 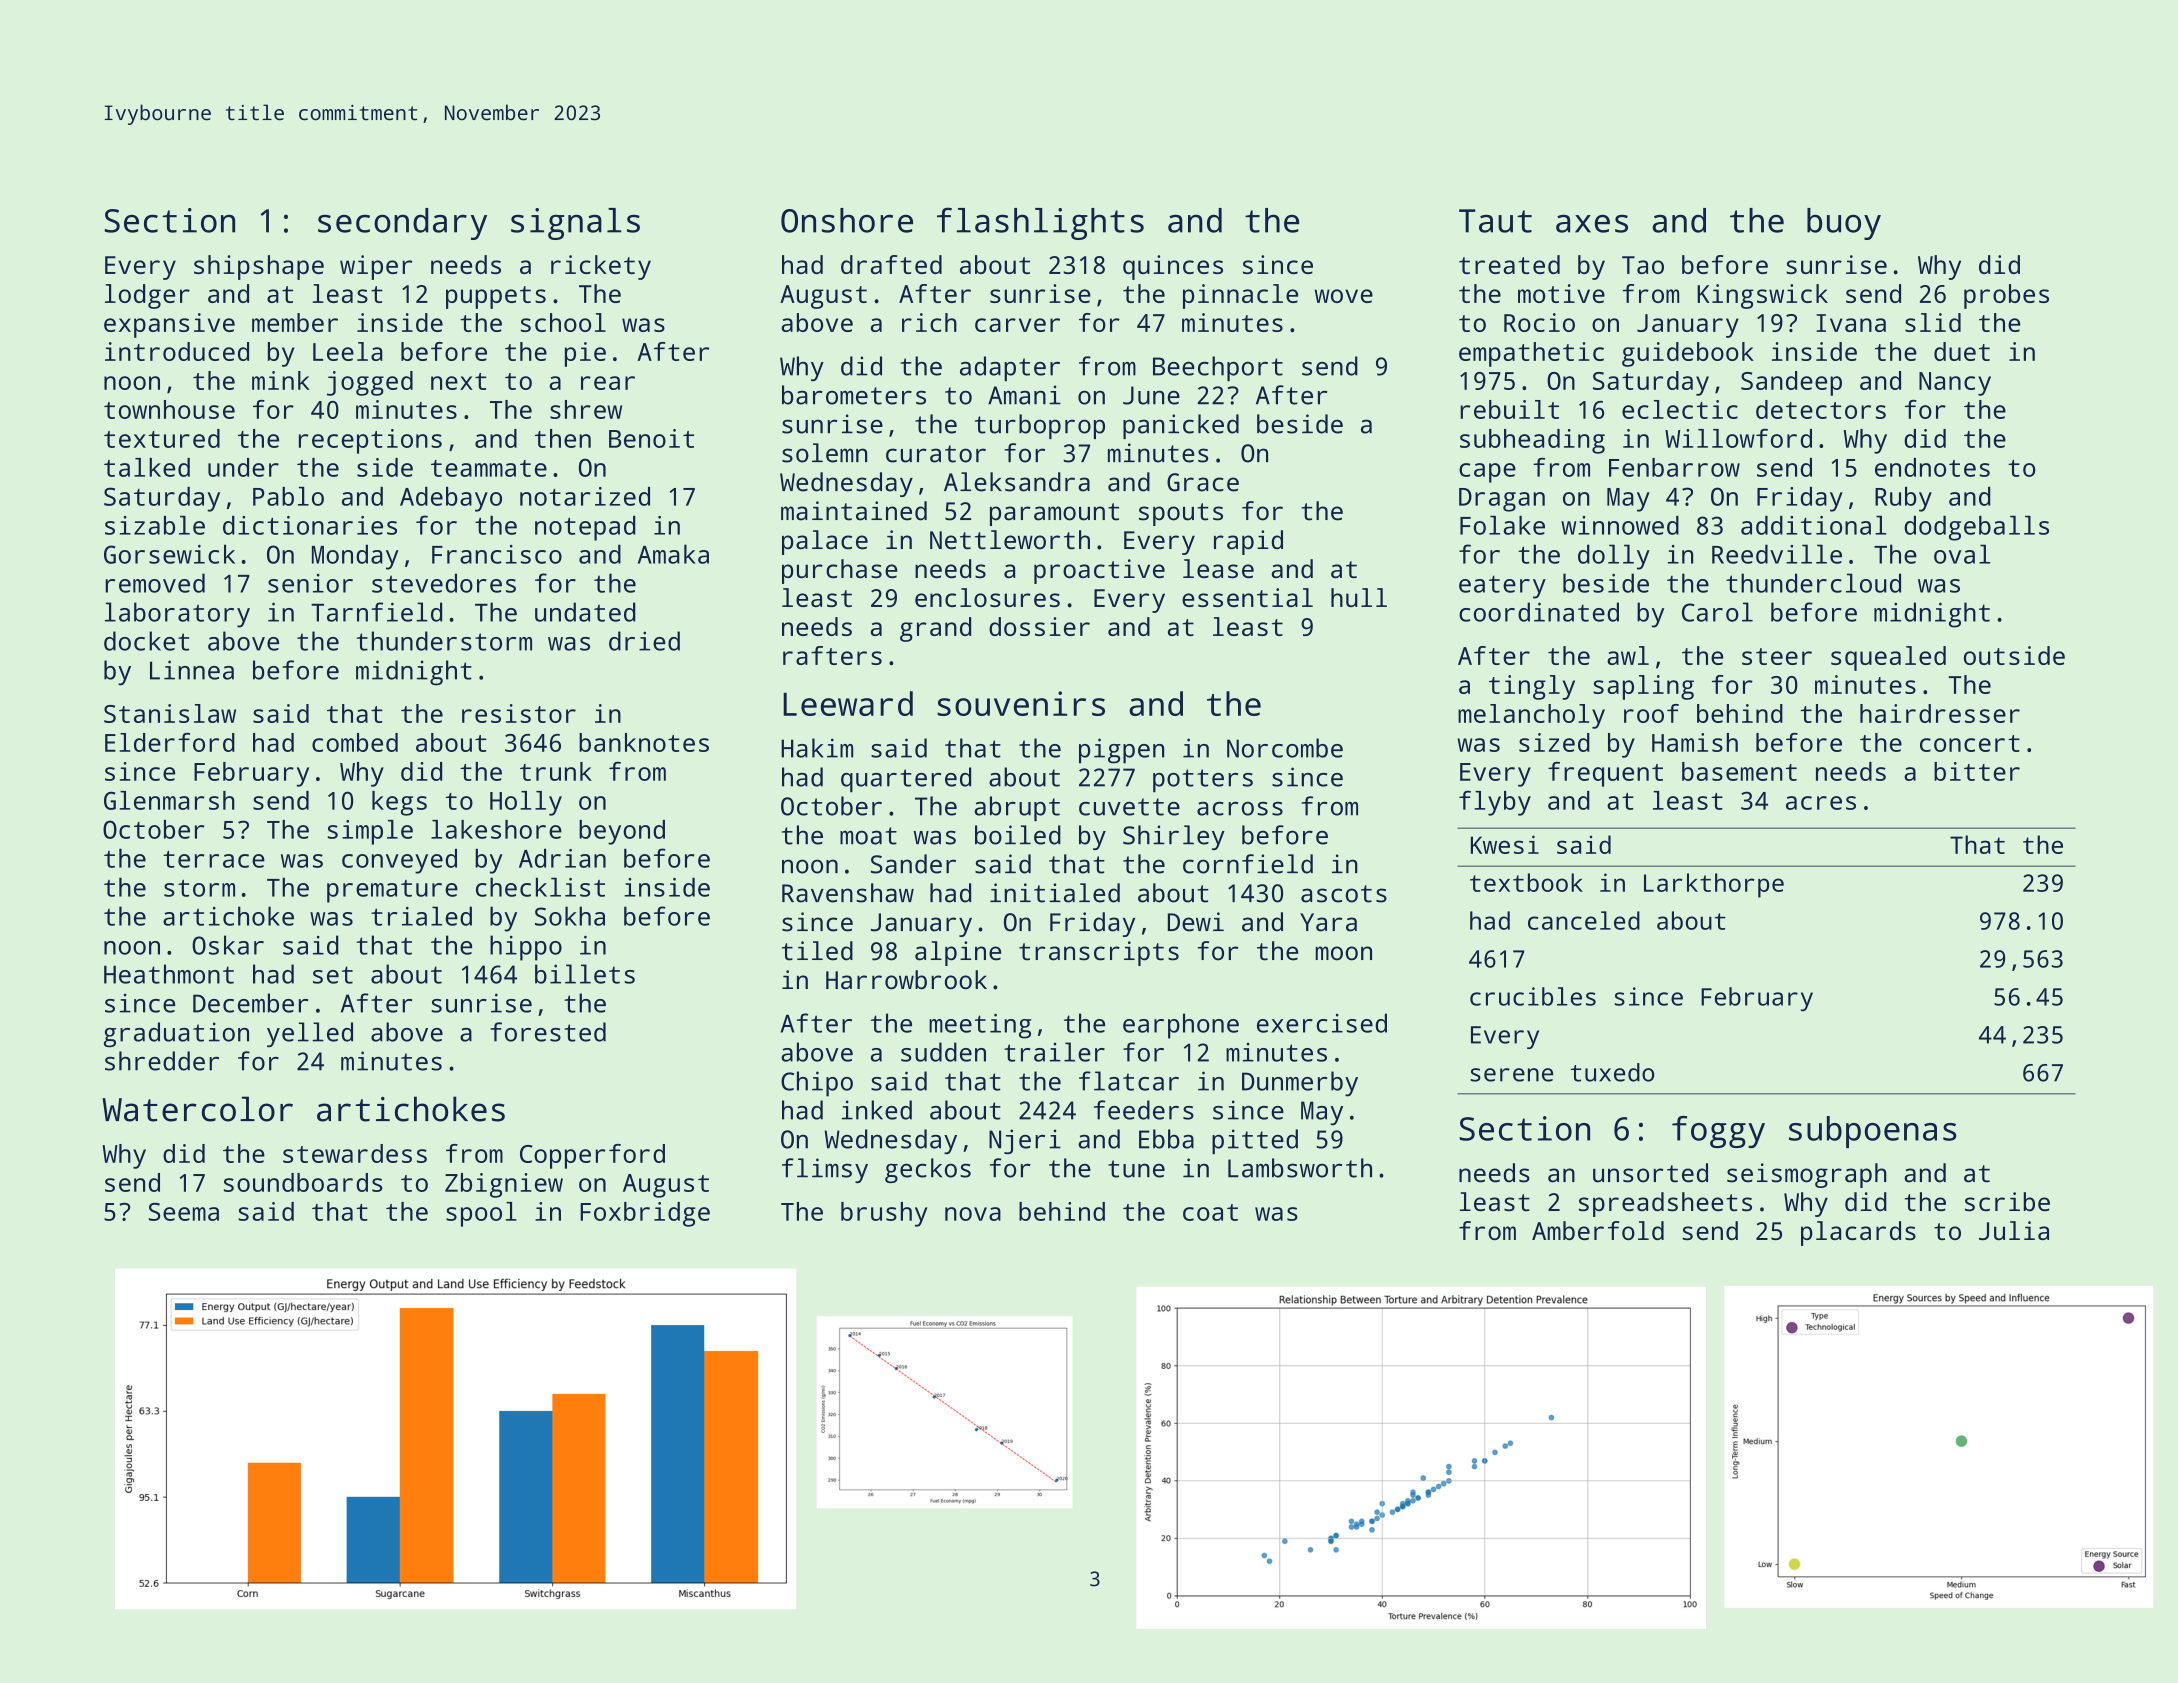 What do you see at coordinates (2007, 1202) in the document?
I see `scribe` at bounding box center [2007, 1202].
